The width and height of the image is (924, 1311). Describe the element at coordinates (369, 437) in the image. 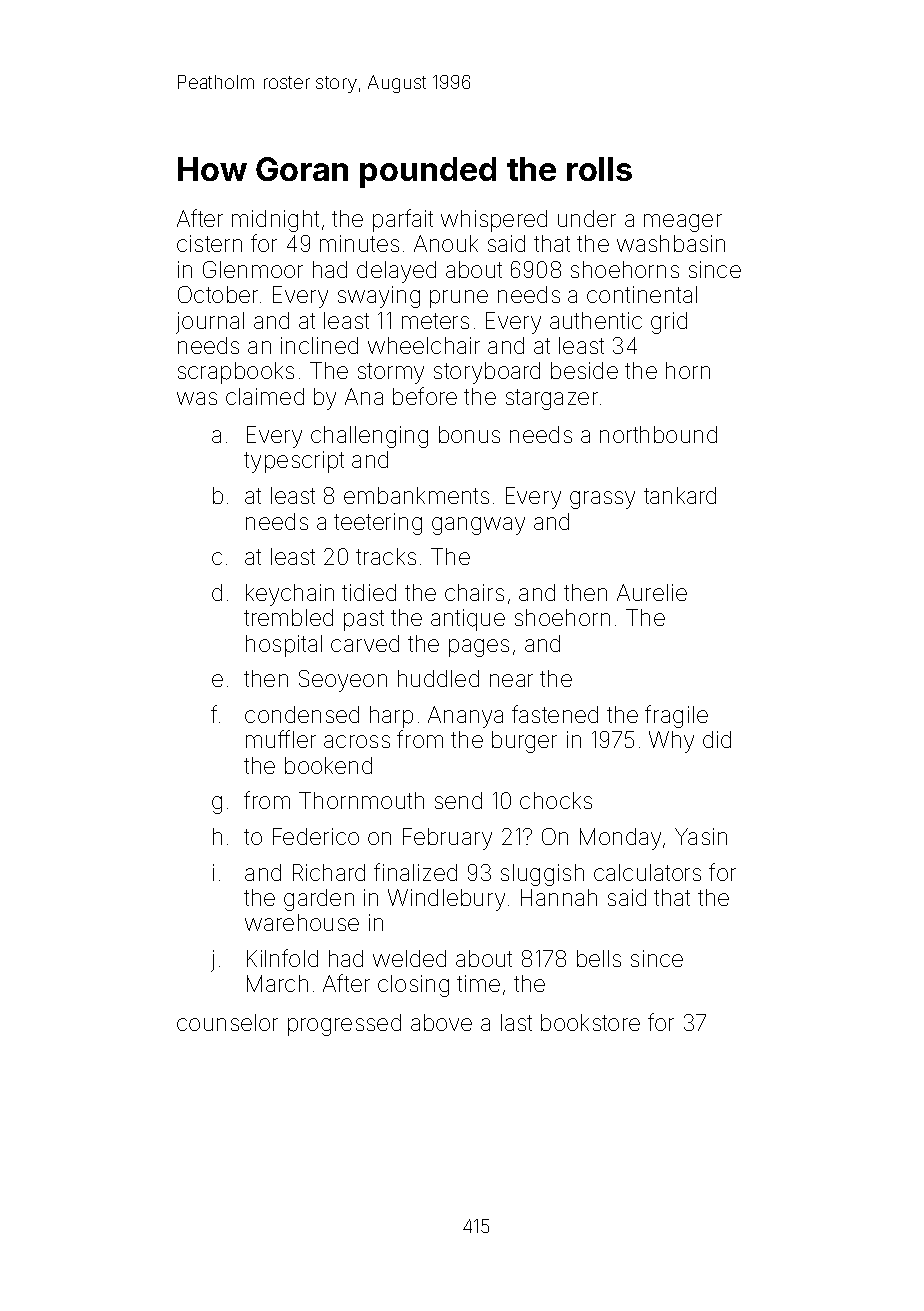

I see `challenging` at that location.
